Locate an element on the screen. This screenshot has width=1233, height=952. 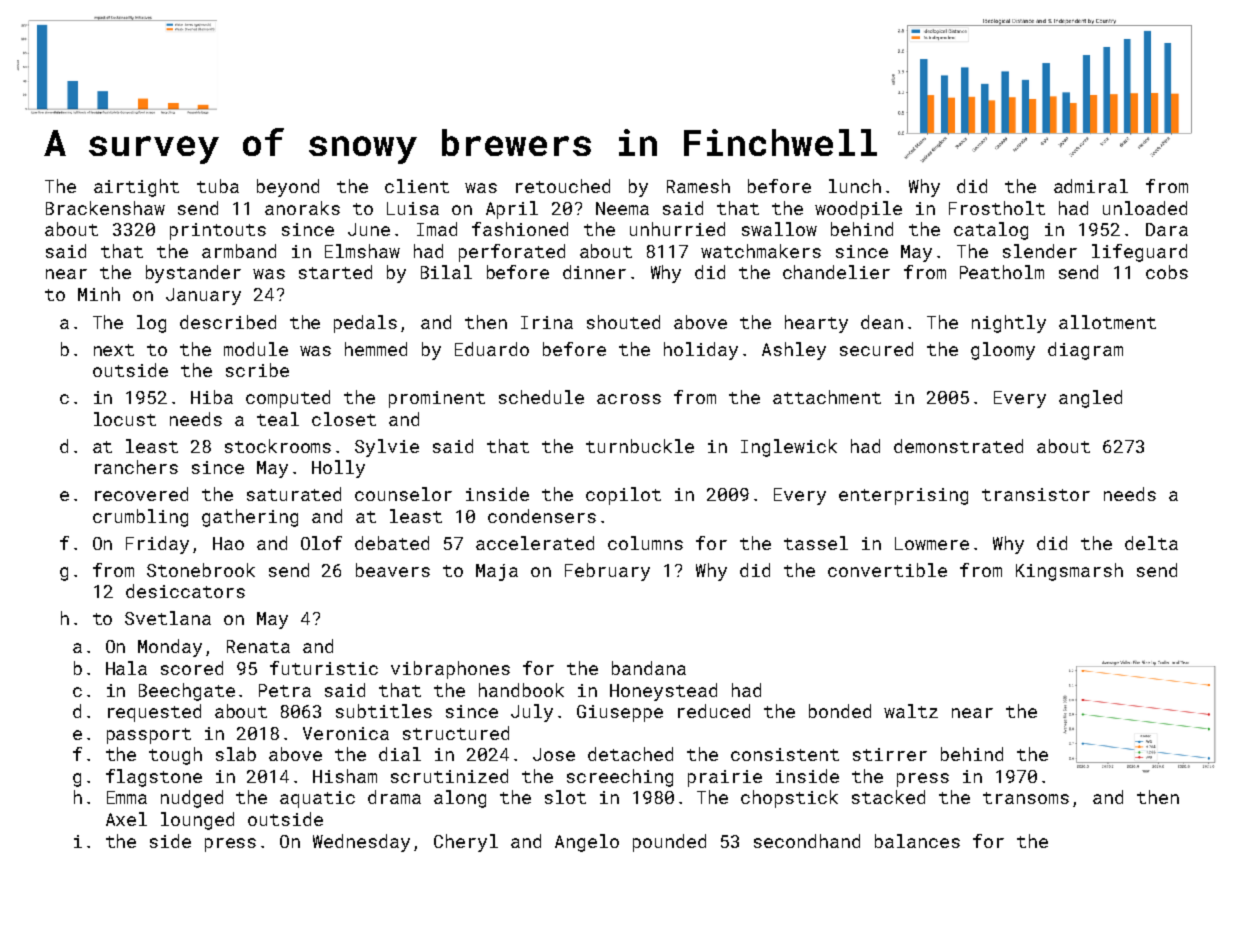
cobs is located at coordinates (1167, 272).
